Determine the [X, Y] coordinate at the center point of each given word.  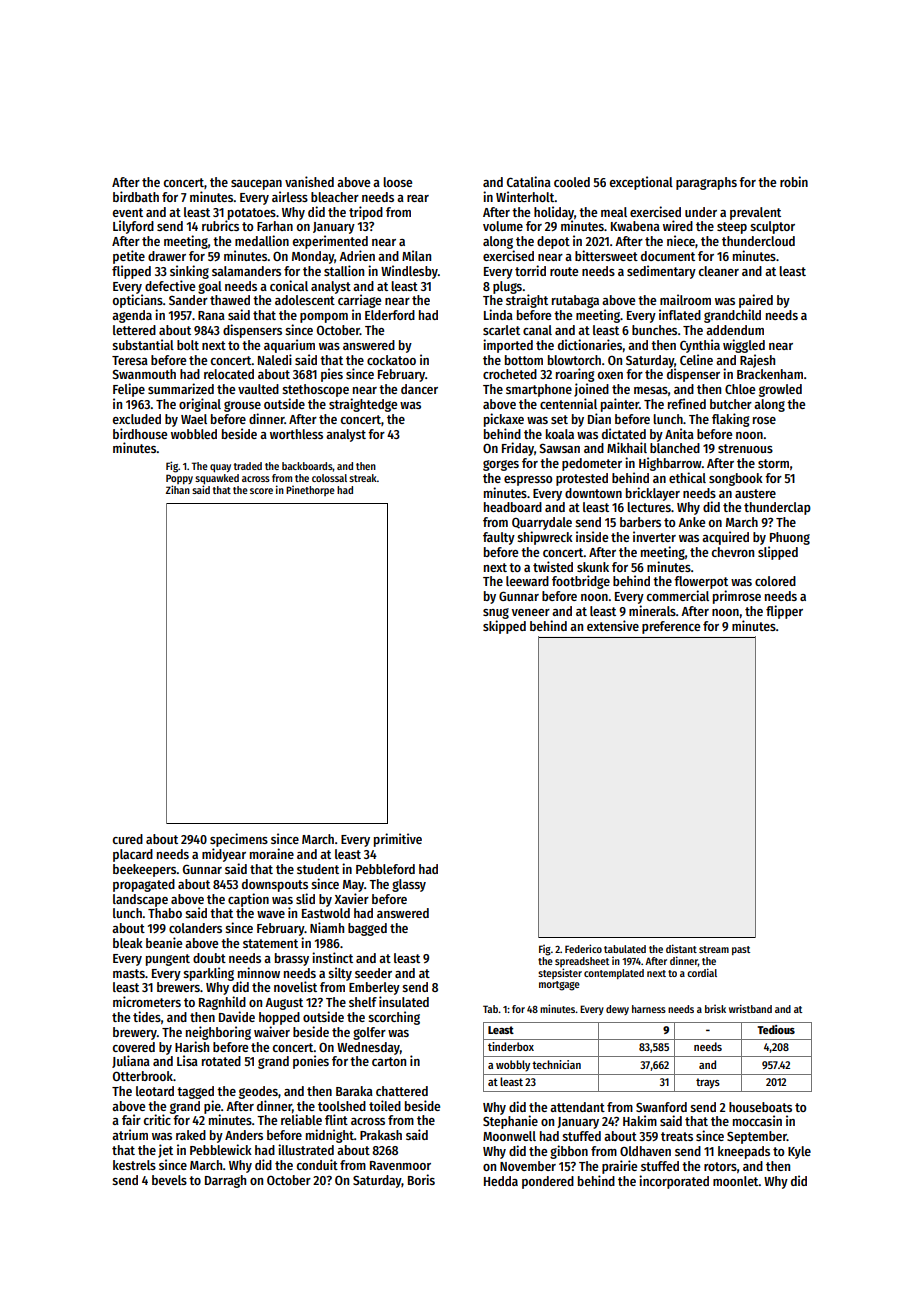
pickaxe [504, 420]
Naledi [275, 359]
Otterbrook [143, 1076]
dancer [419, 389]
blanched [675, 448]
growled [780, 390]
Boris [421, 1179]
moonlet [736, 1181]
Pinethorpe [310, 491]
